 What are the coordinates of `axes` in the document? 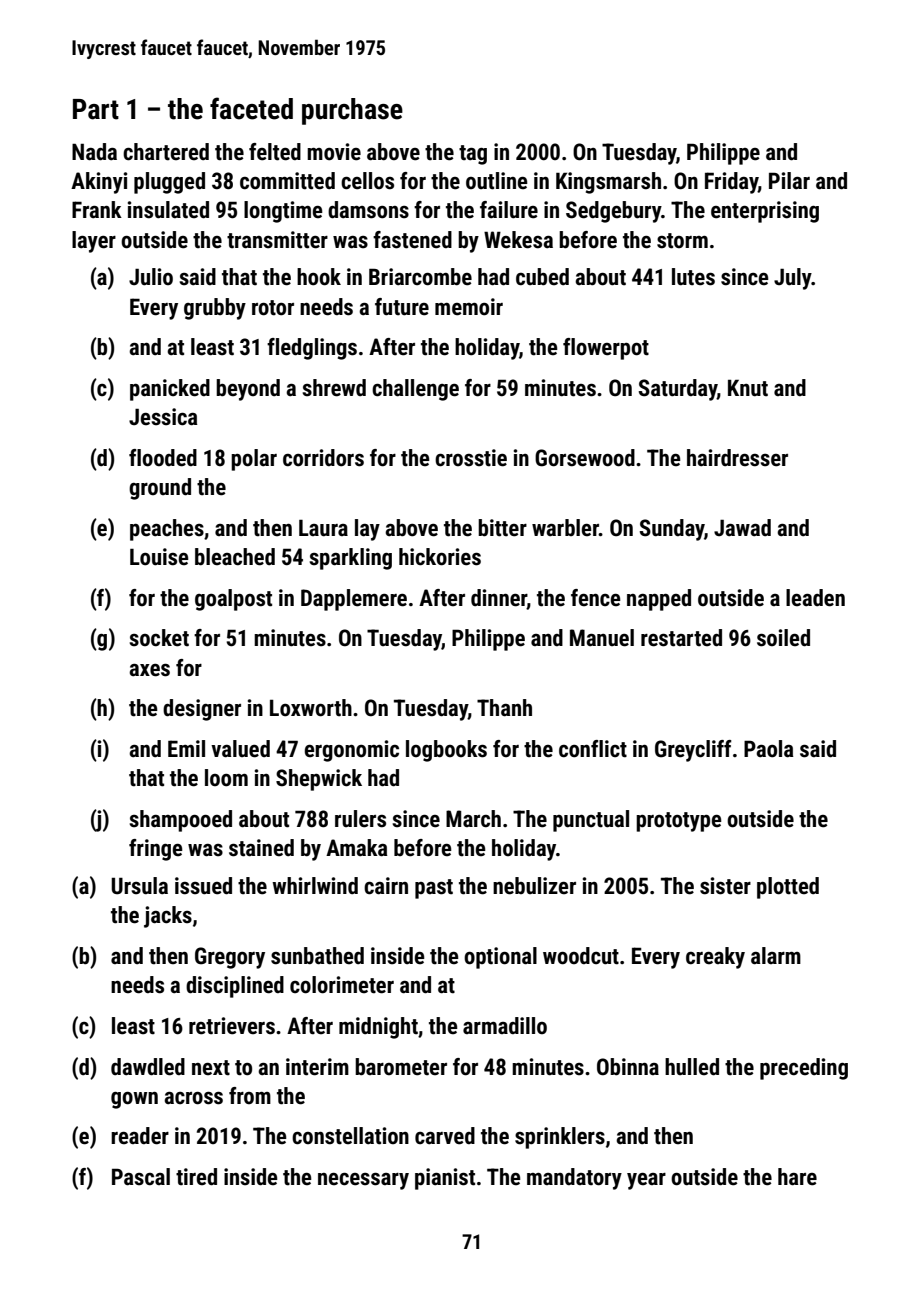 It's located at (149, 670).
